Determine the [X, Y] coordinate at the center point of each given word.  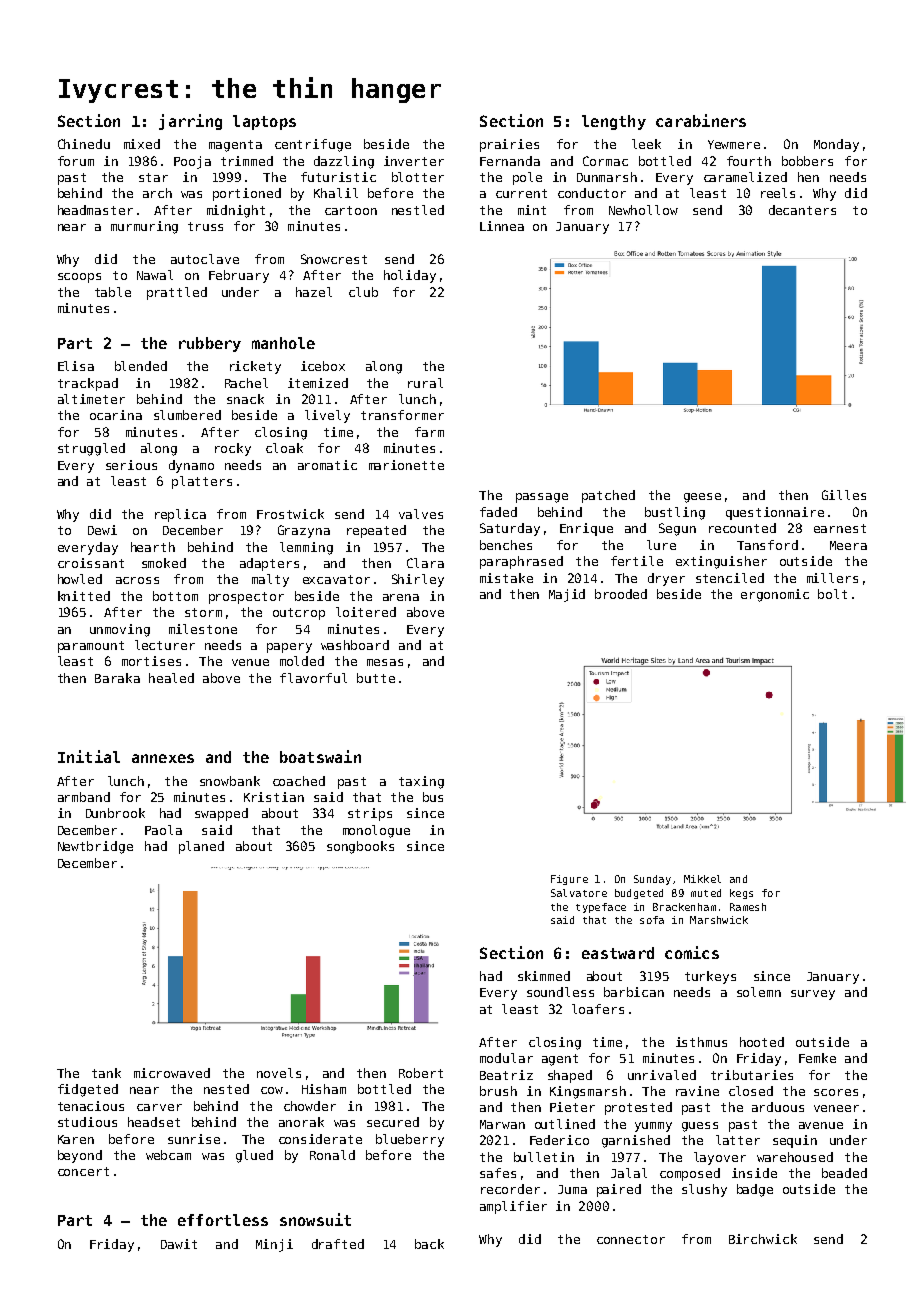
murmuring [144, 227]
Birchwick [763, 1239]
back [429, 1244]
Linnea [502, 226]
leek [646, 144]
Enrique [586, 529]
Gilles [844, 495]
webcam [168, 1155]
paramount [91, 647]
